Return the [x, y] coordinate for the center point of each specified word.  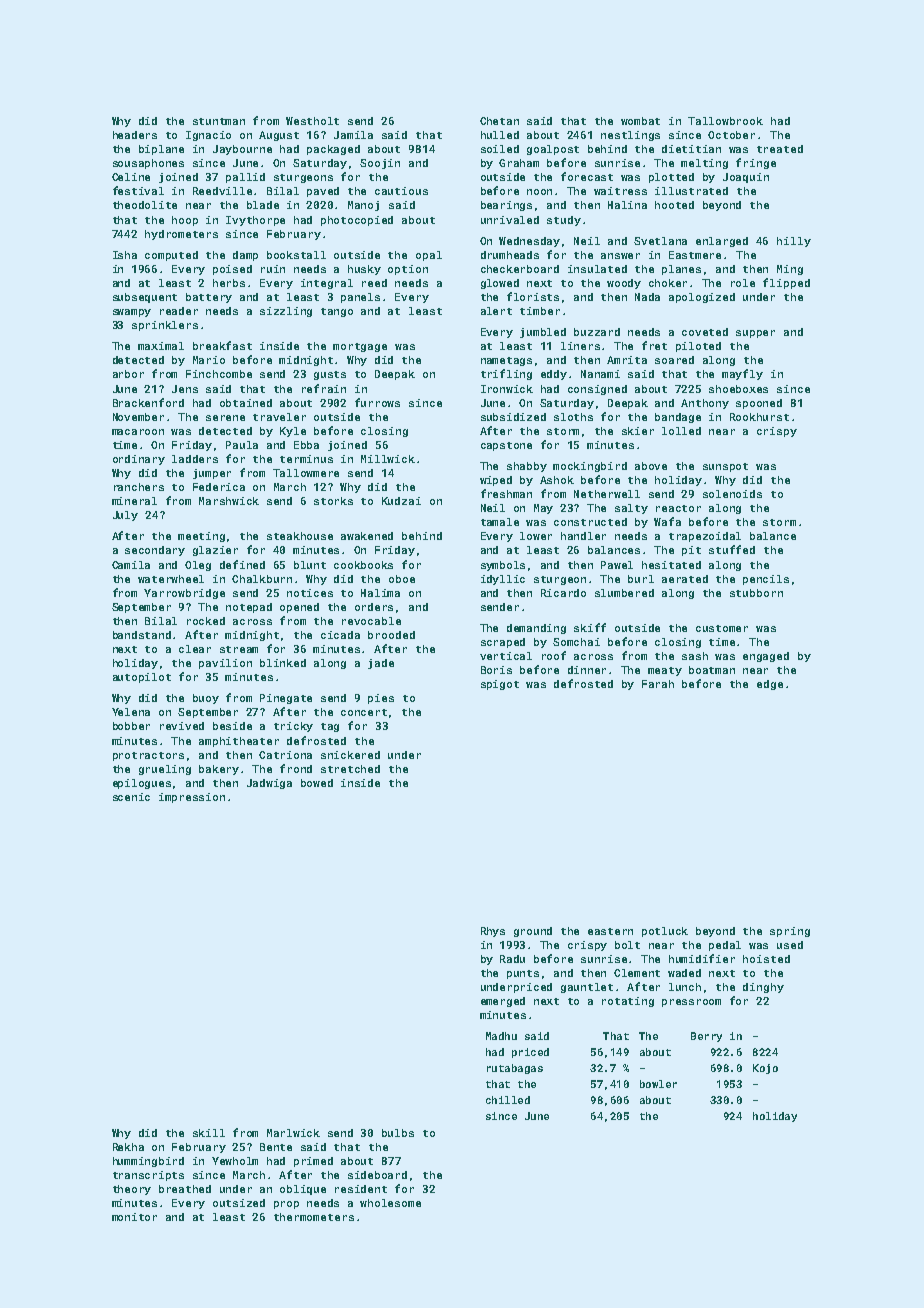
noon [539, 192]
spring [790, 932]
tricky [293, 727]
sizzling [286, 312]
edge [770, 685]
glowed [500, 284]
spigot [500, 685]
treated [780, 149]
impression [192, 798]
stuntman [219, 121]
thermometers [314, 1217]
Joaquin [746, 178]
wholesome [390, 1203]
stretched [350, 769]
